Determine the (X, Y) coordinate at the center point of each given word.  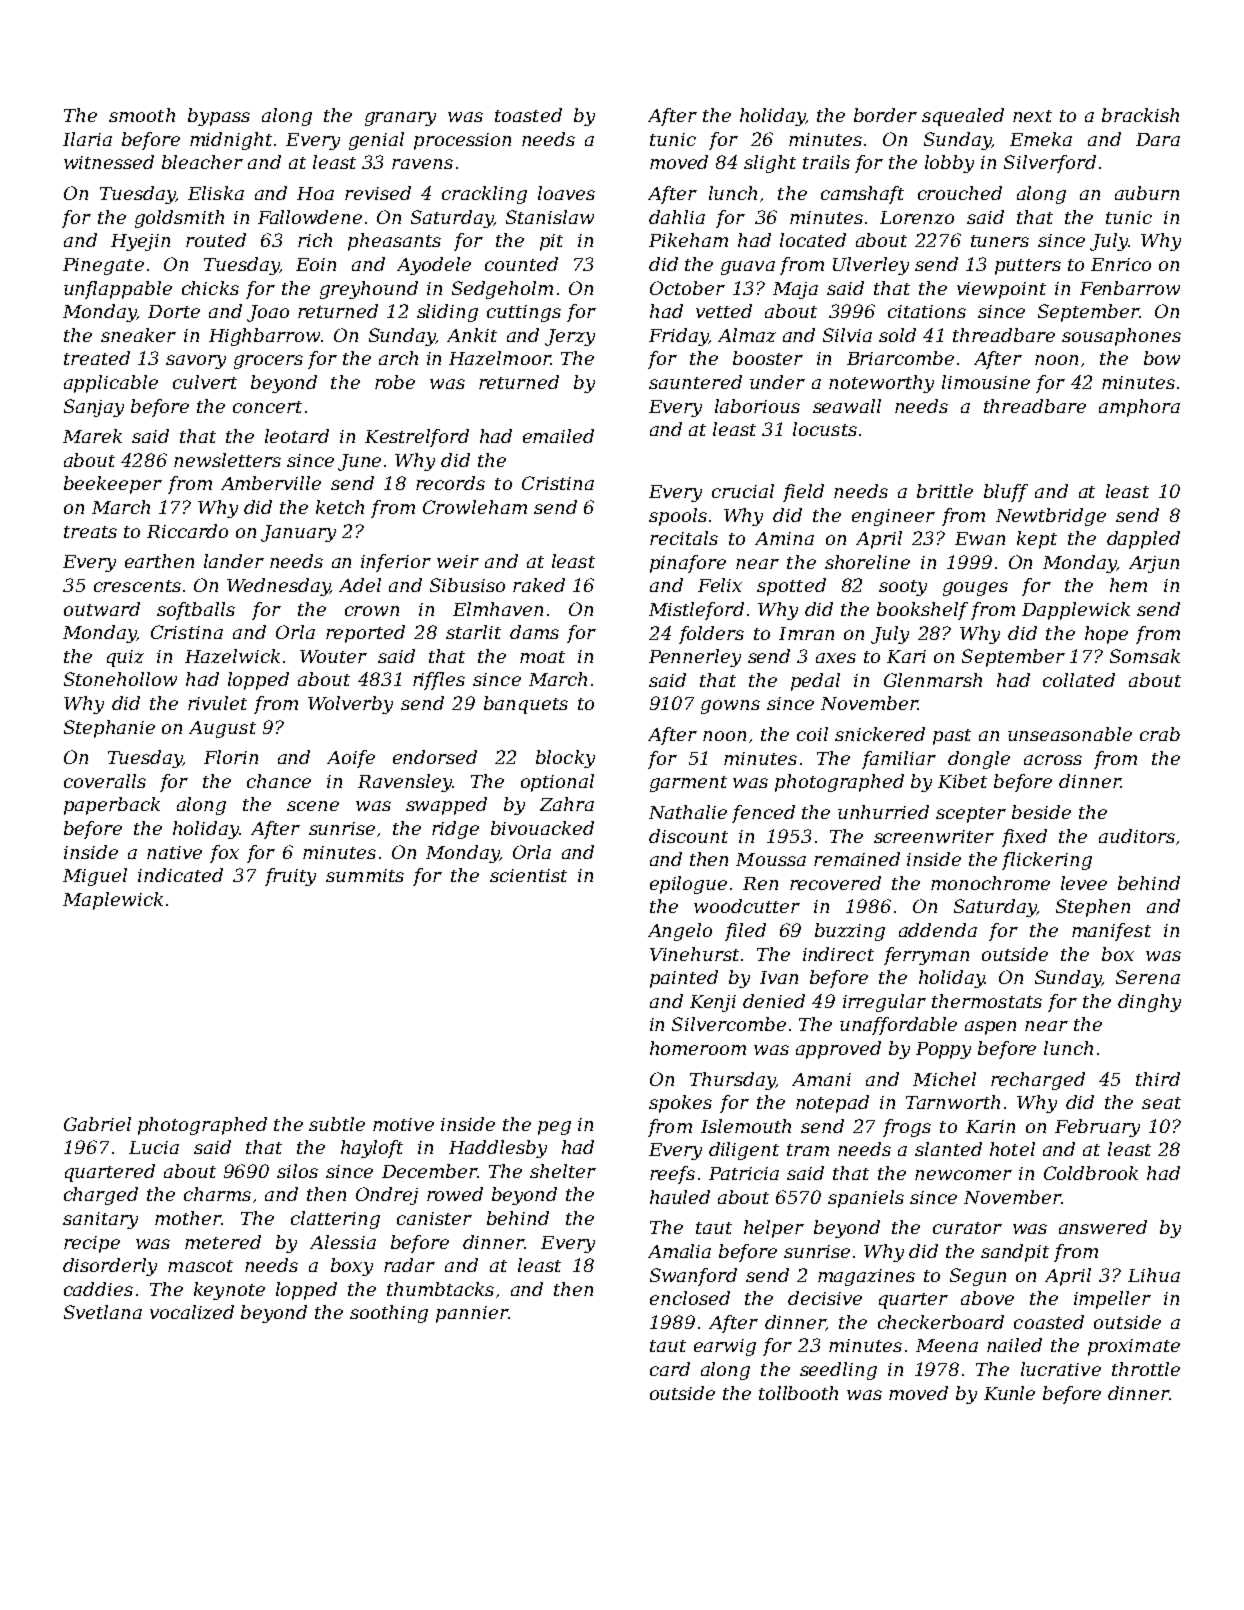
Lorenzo (917, 217)
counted (521, 264)
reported (365, 634)
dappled (1143, 540)
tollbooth (798, 1393)
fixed (1024, 838)
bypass (219, 117)
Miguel (95, 877)
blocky (565, 759)
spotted (791, 587)
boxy (352, 1267)
